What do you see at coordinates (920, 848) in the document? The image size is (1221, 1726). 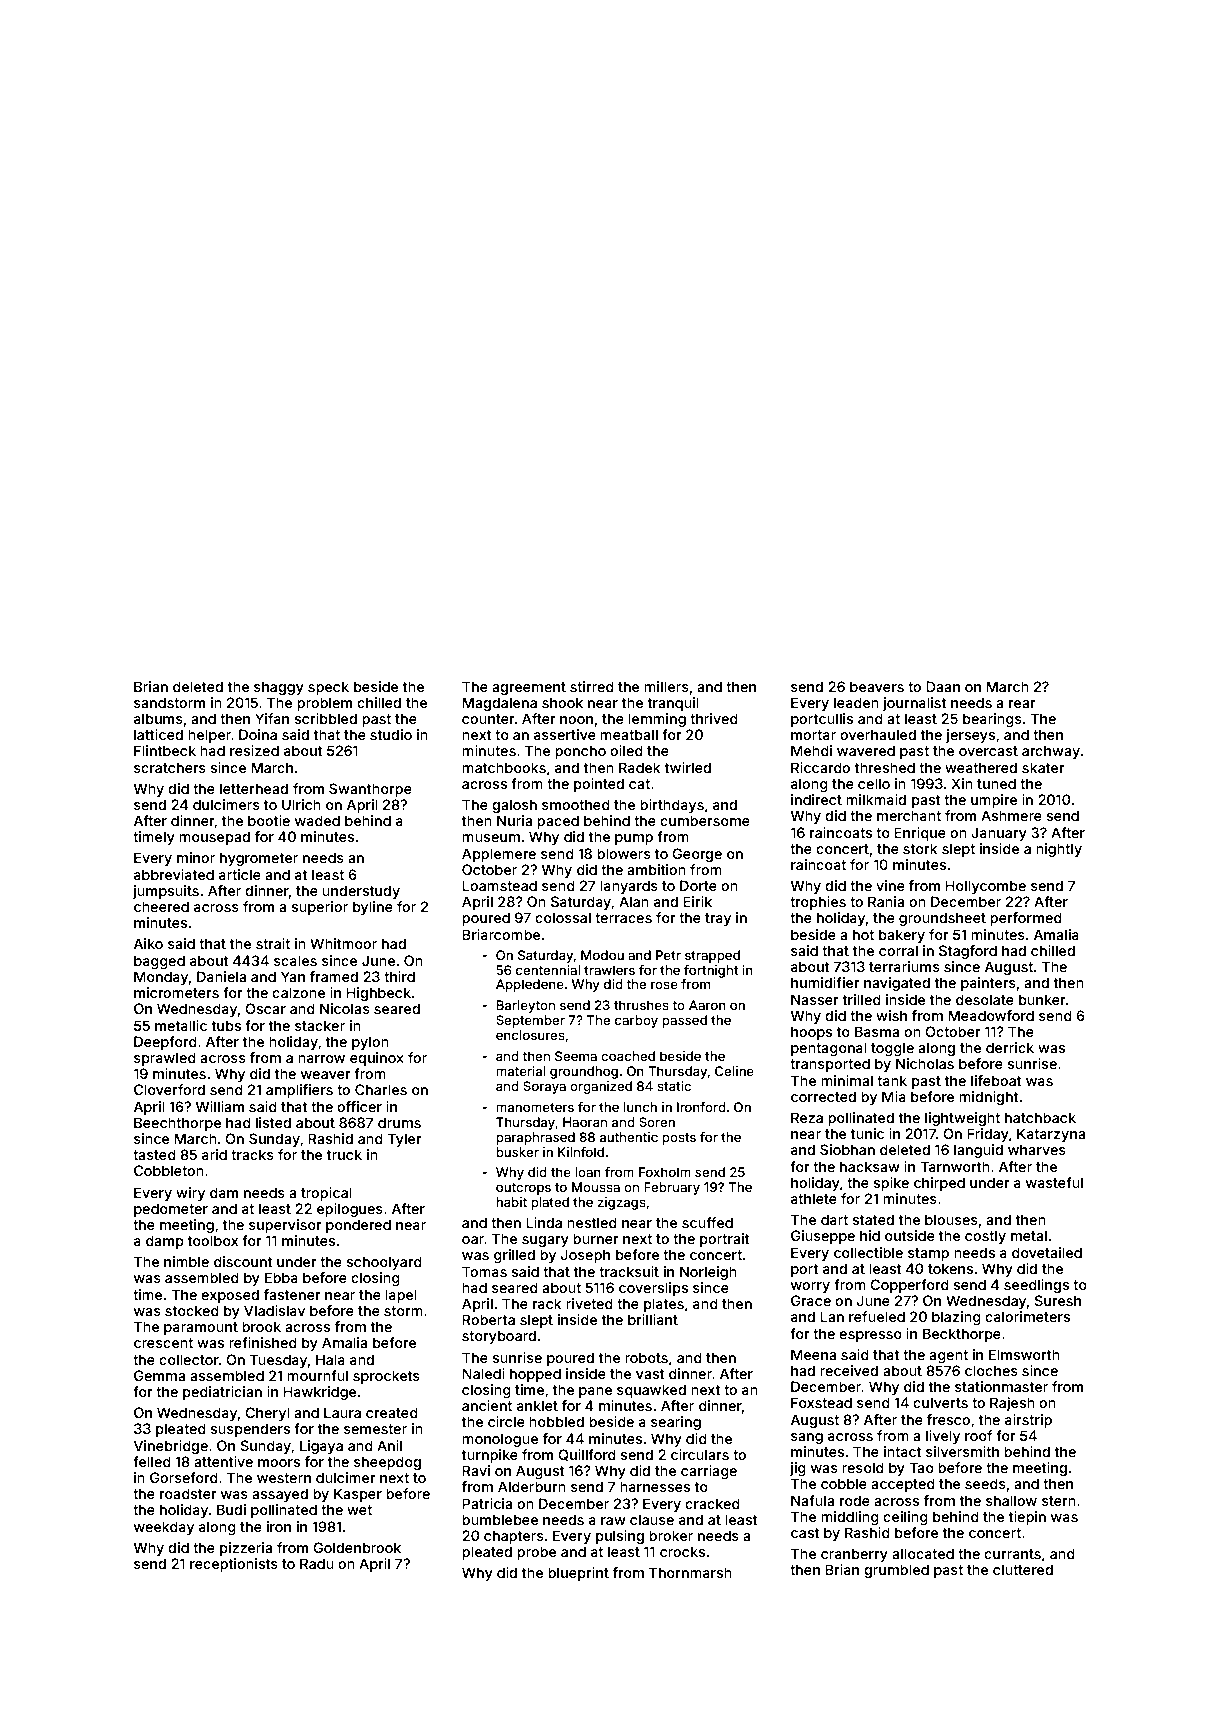 I see `stork` at bounding box center [920, 848].
